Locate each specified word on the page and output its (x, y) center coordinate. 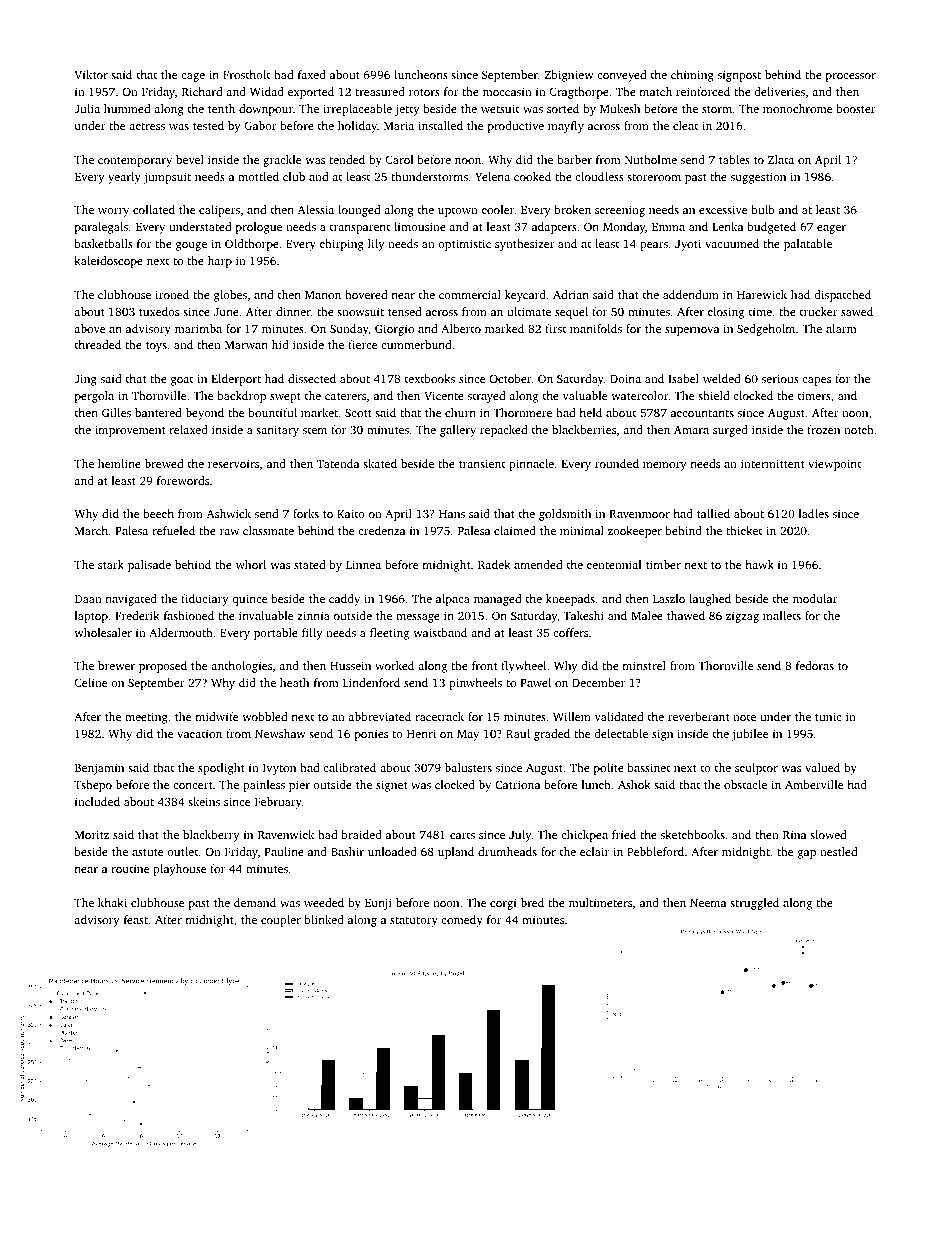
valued (822, 767)
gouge (191, 246)
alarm (841, 328)
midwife (217, 716)
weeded (324, 902)
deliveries (779, 91)
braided (361, 834)
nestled (838, 851)
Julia (87, 108)
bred (532, 902)
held (590, 412)
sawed (857, 311)
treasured (380, 91)
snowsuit (360, 311)
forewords (183, 480)
